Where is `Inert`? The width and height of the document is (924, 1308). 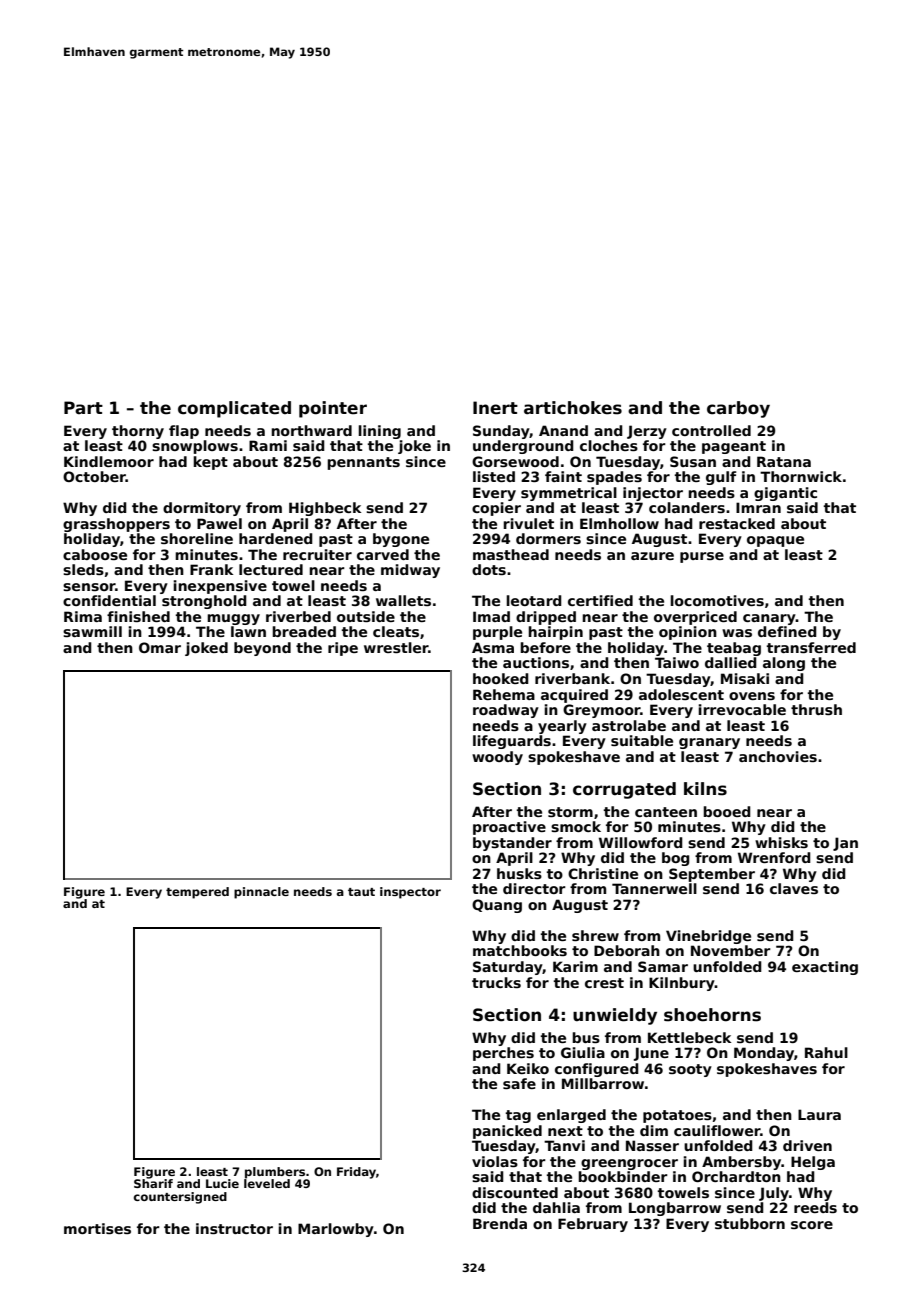
Inert is located at coordinates (495, 408).
